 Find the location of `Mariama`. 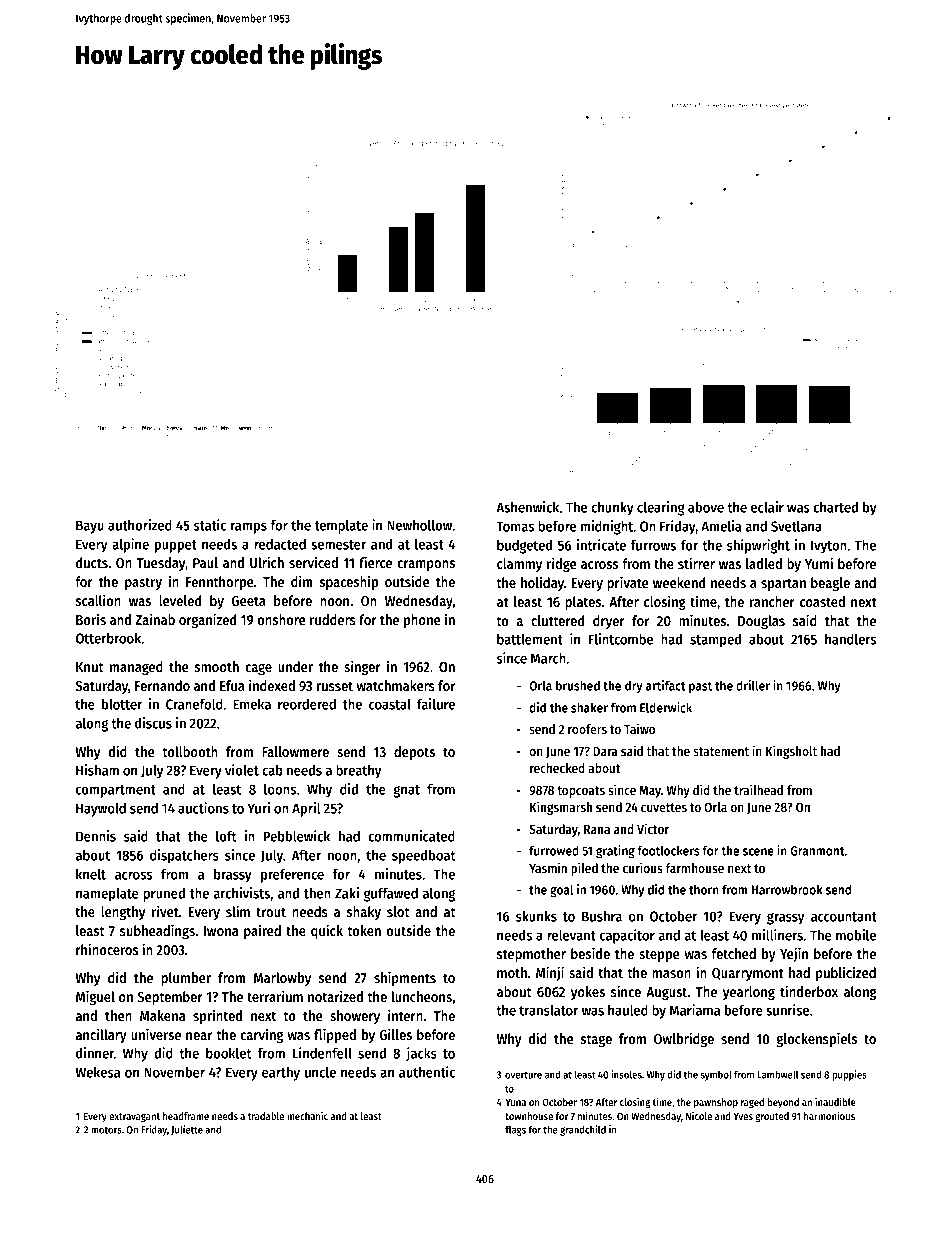

Mariama is located at coordinates (695, 1010).
